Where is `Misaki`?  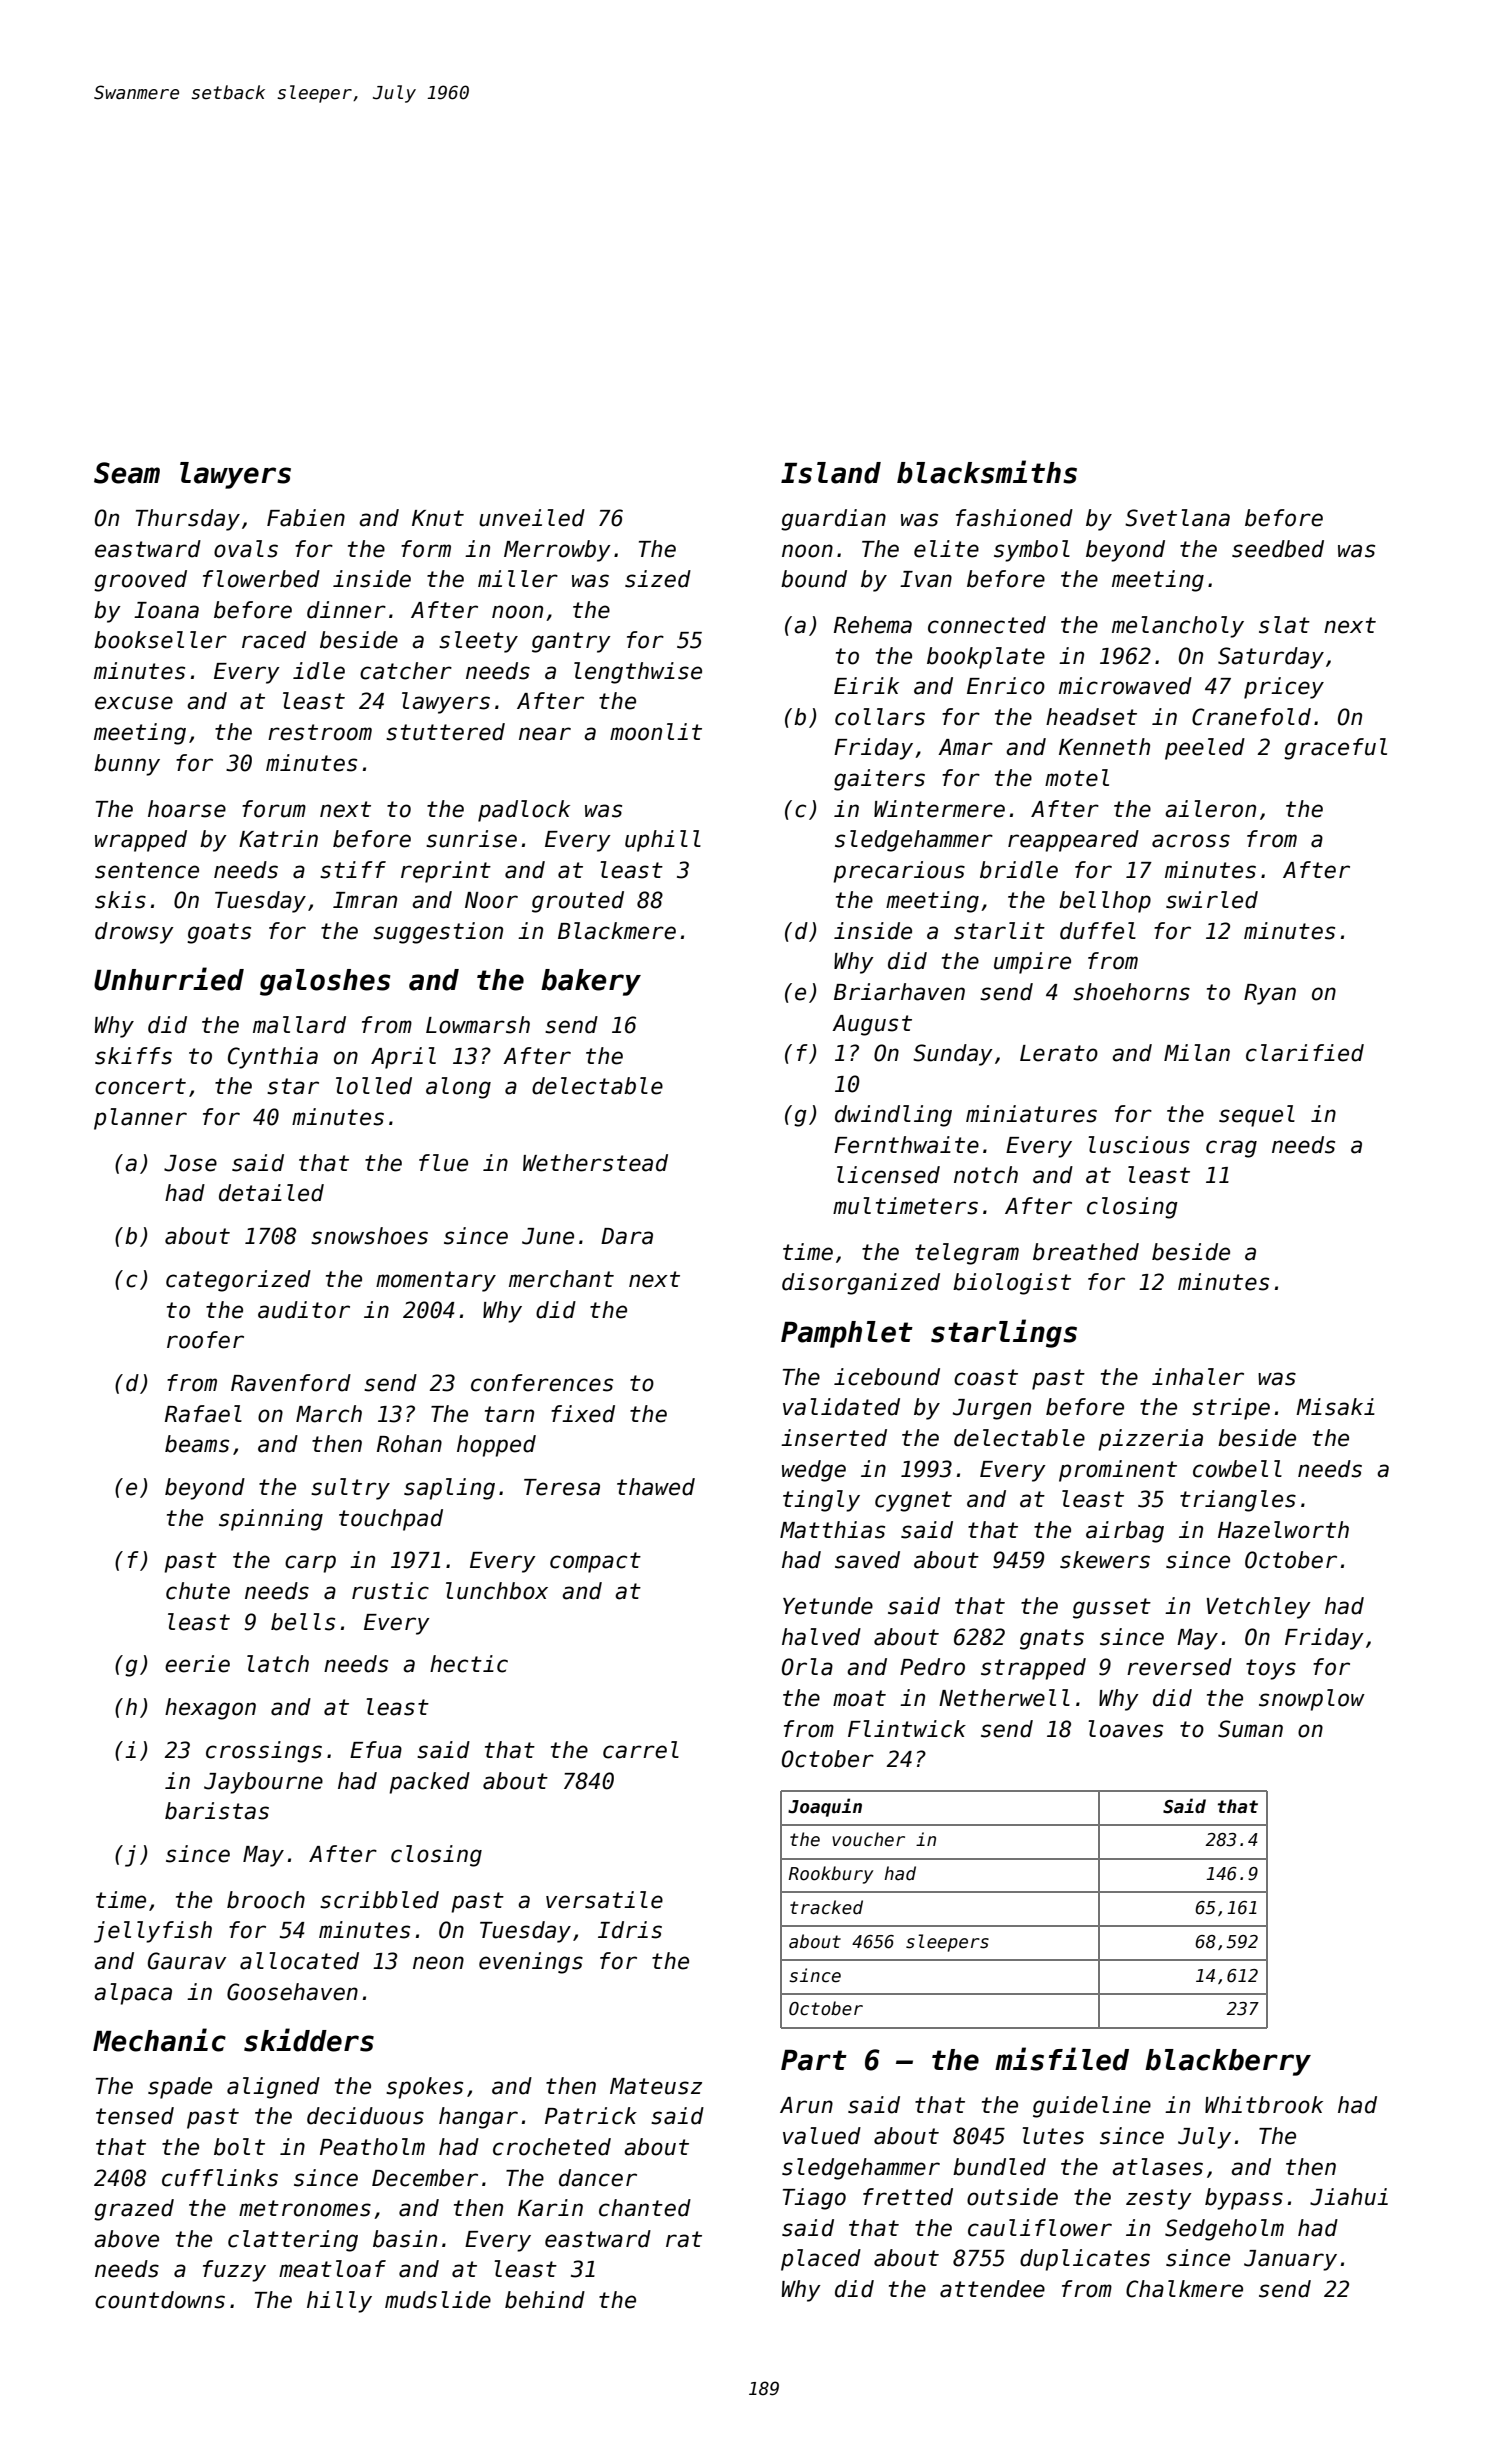 Misaki is located at coordinates (1335, 1407).
